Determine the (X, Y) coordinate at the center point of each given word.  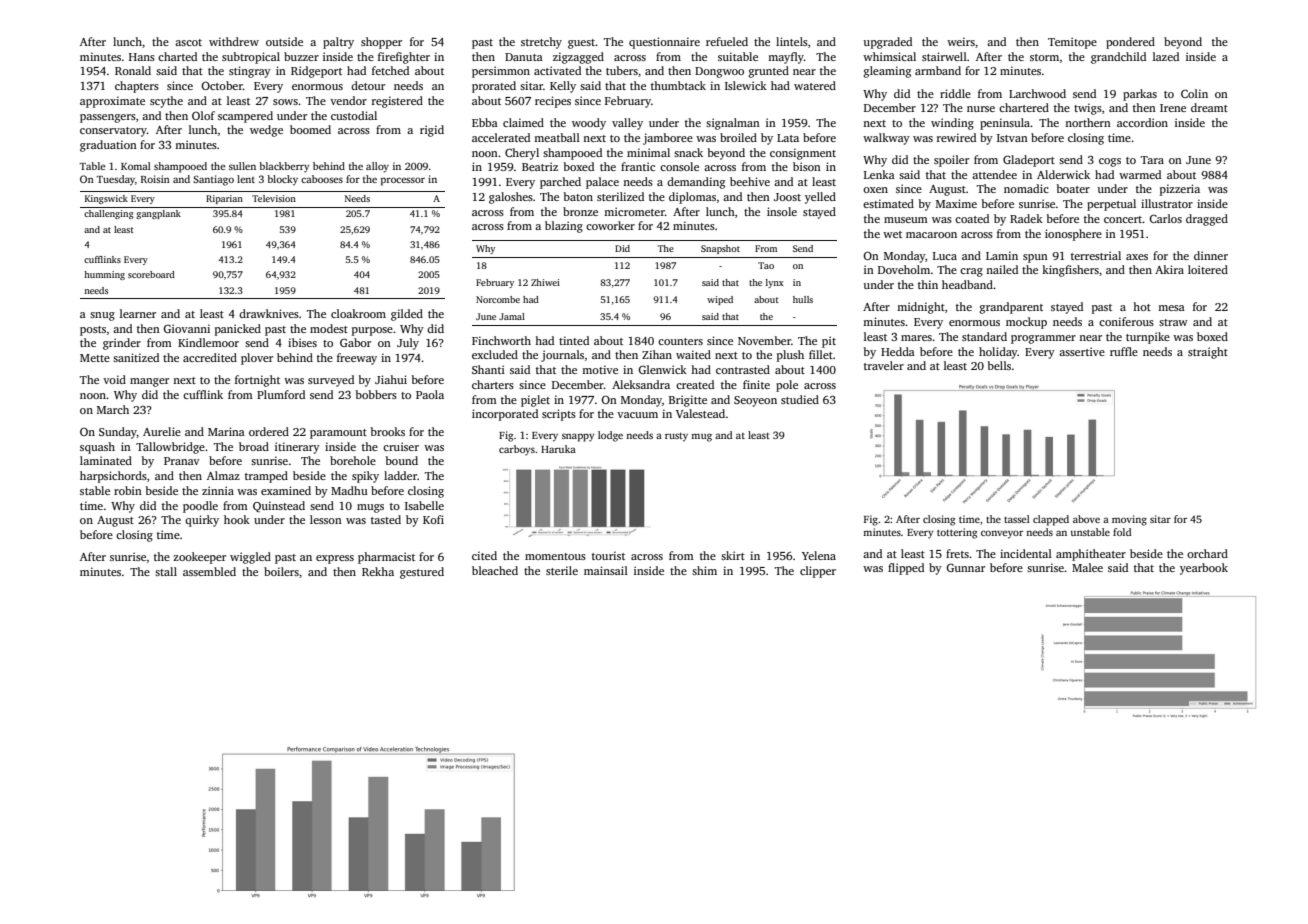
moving (1129, 520)
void (114, 379)
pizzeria (1180, 190)
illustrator (1167, 203)
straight (1208, 353)
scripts (559, 415)
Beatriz (540, 166)
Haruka (558, 449)
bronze (580, 211)
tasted (386, 519)
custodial (354, 115)
